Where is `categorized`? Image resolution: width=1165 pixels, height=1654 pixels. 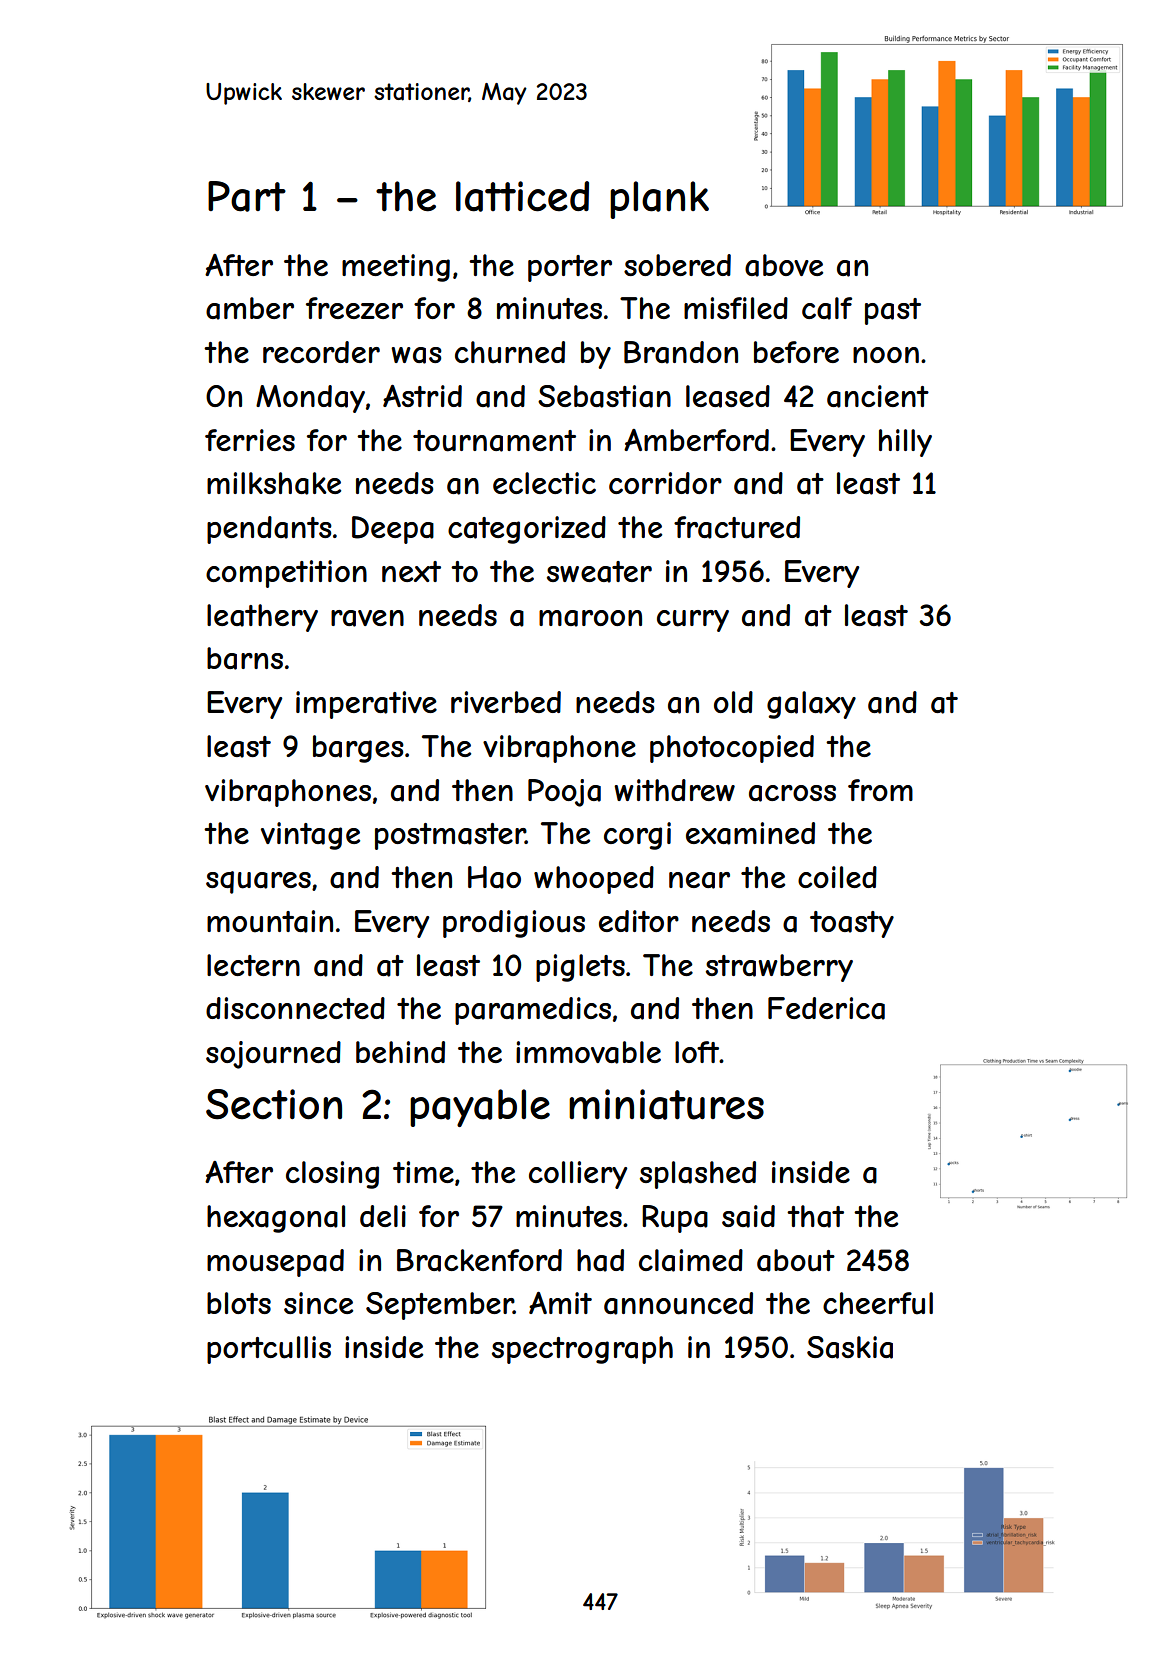 categorized is located at coordinates (527, 530).
